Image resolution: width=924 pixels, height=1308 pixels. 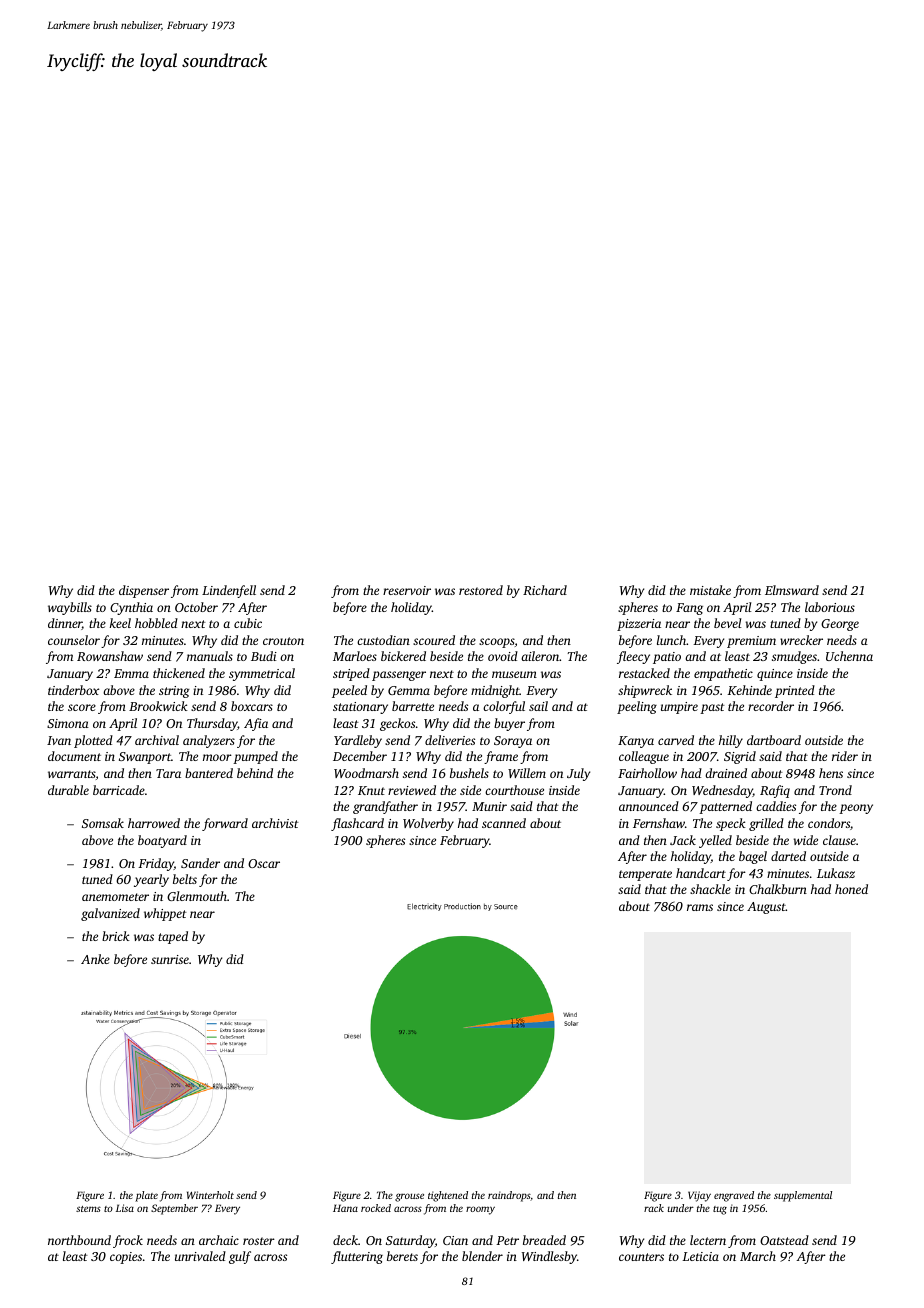 What do you see at coordinates (144, 591) in the screenshot?
I see `dispenser` at bounding box center [144, 591].
